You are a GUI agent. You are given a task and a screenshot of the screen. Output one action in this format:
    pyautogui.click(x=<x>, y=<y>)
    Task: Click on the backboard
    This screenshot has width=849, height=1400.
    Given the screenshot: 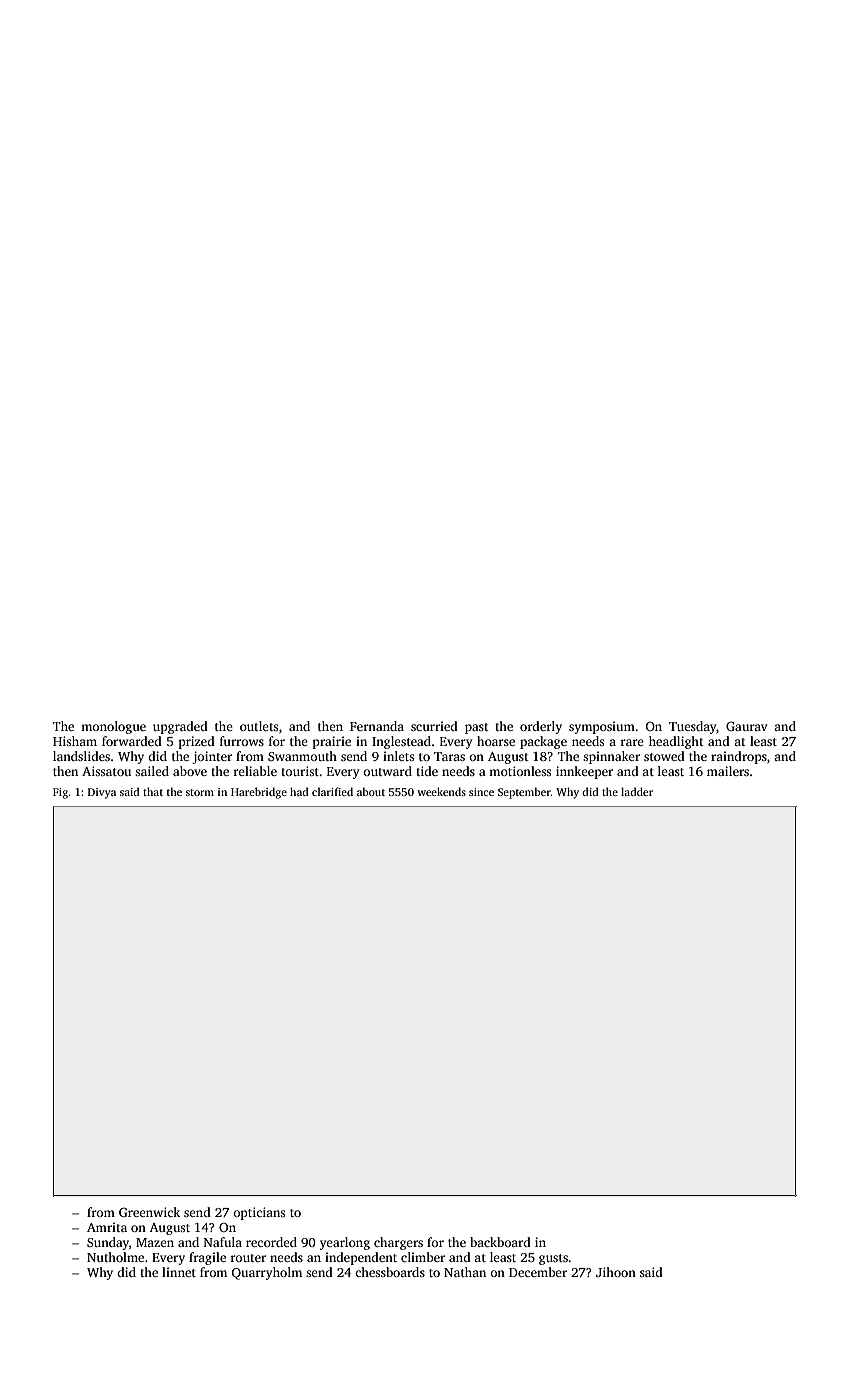 What is the action you would take?
    pyautogui.click(x=500, y=1242)
